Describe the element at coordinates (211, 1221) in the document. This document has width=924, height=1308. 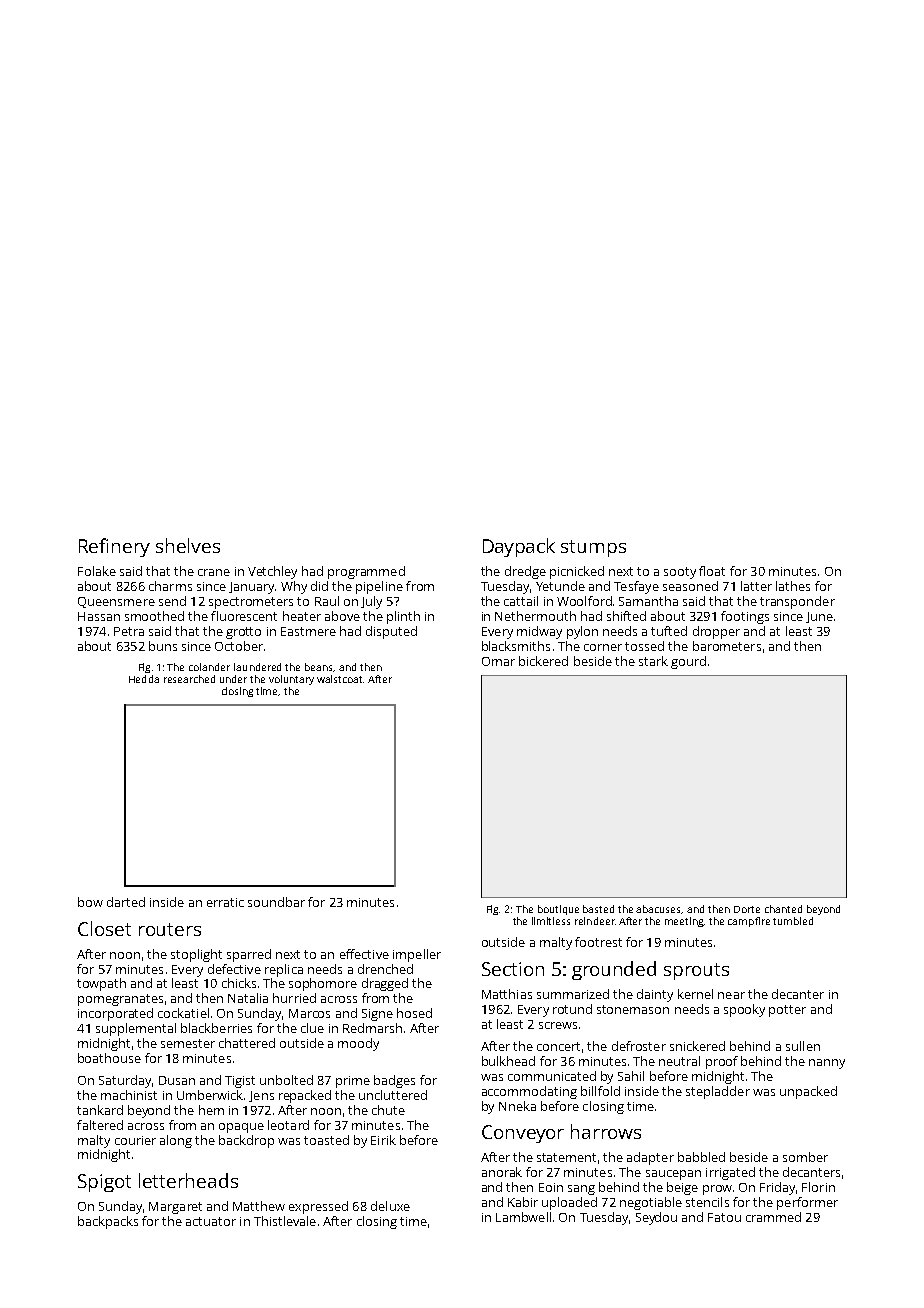
I see `actuator` at that location.
